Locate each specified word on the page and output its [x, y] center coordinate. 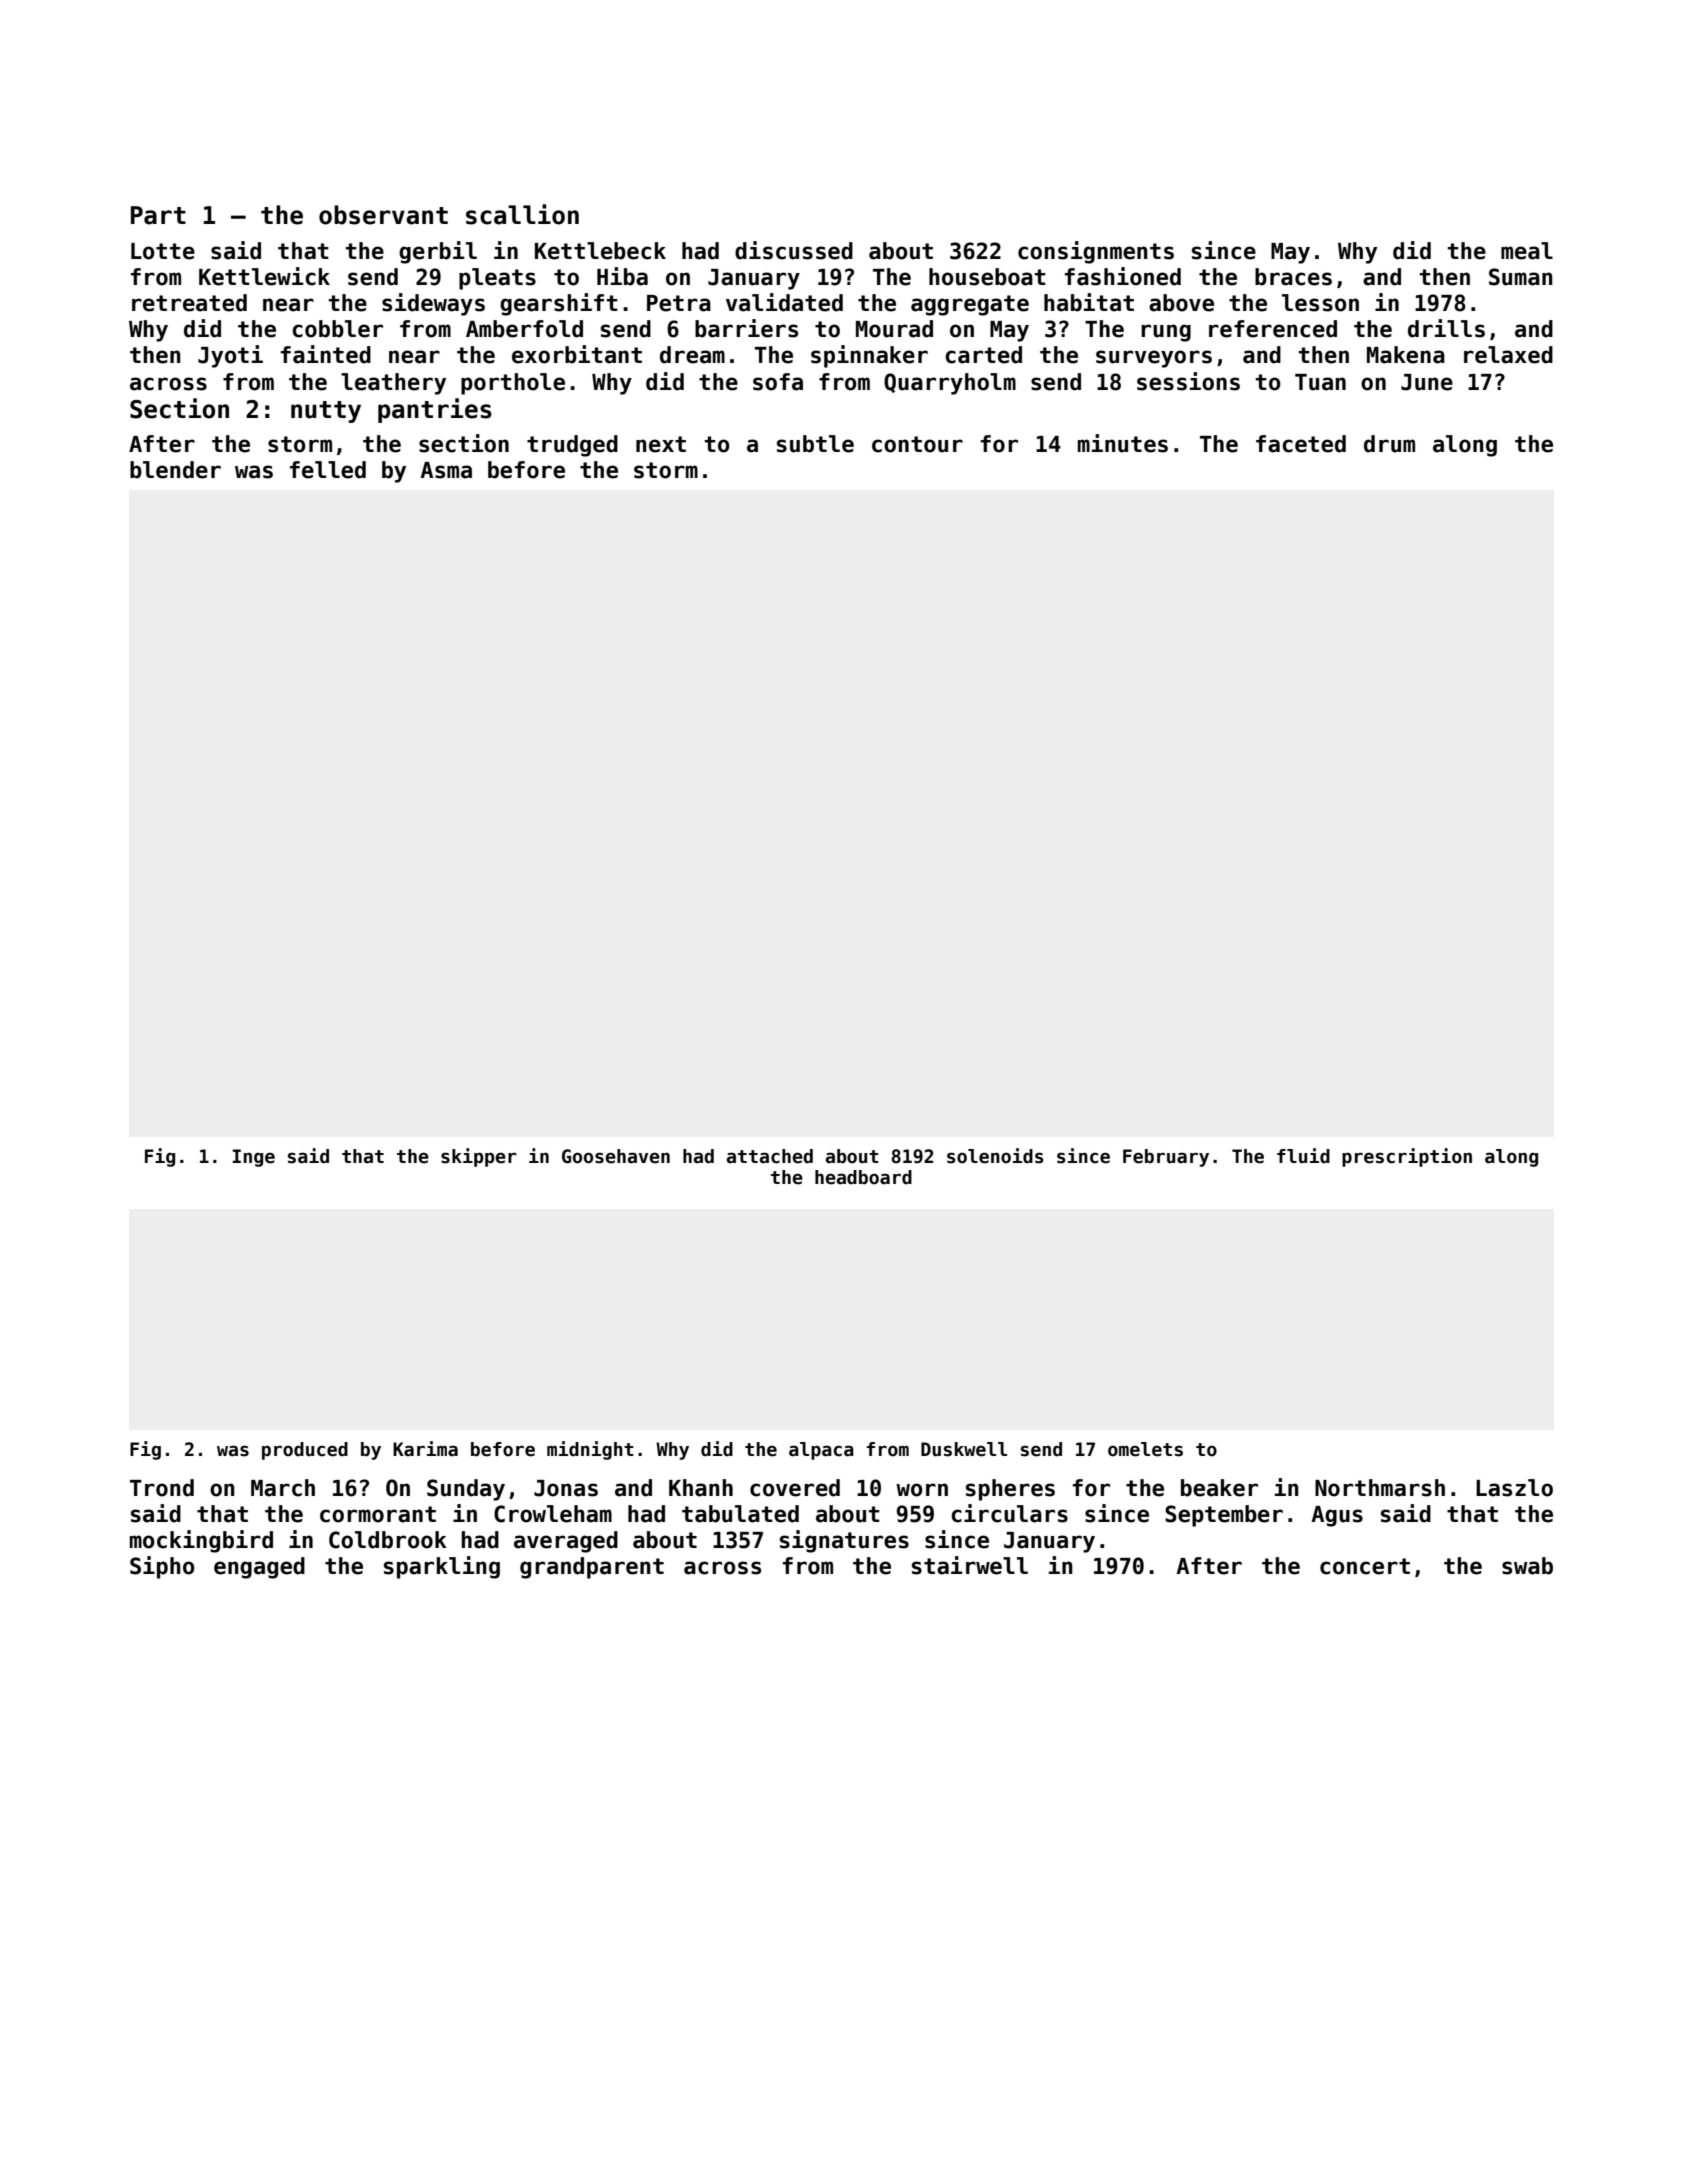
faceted [1301, 444]
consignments [1096, 252]
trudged [572, 446]
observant [383, 215]
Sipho [162, 1567]
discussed [794, 250]
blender [175, 470]
